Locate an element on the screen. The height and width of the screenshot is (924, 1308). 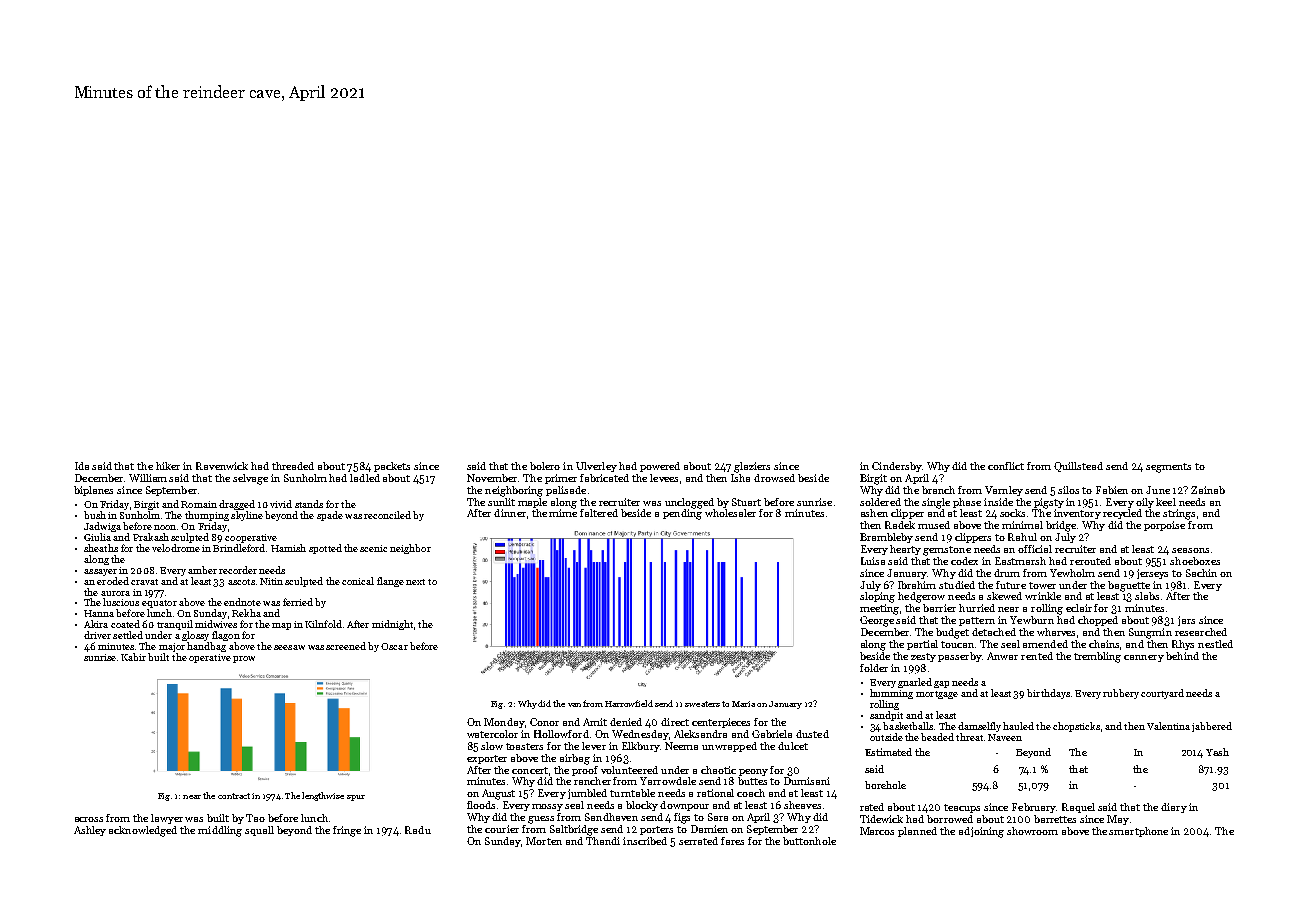
contract is located at coordinates (234, 796).
